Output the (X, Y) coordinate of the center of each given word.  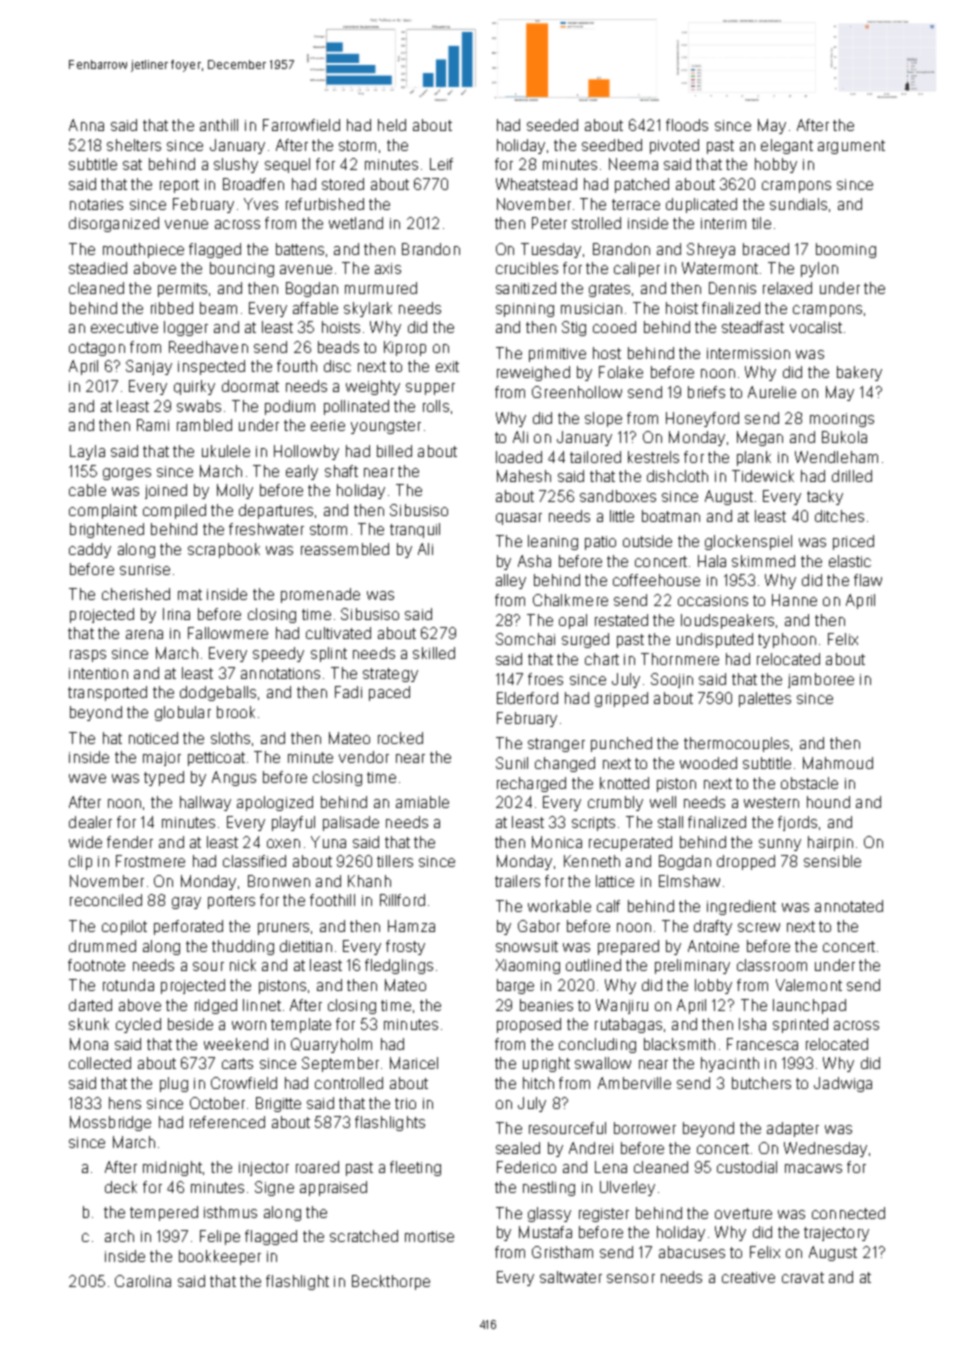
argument (851, 147)
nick (243, 965)
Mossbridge (110, 1123)
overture (743, 1213)
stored (343, 184)
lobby (713, 986)
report (179, 186)
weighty (373, 387)
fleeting (415, 1168)
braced (766, 249)
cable (87, 490)
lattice (615, 881)
